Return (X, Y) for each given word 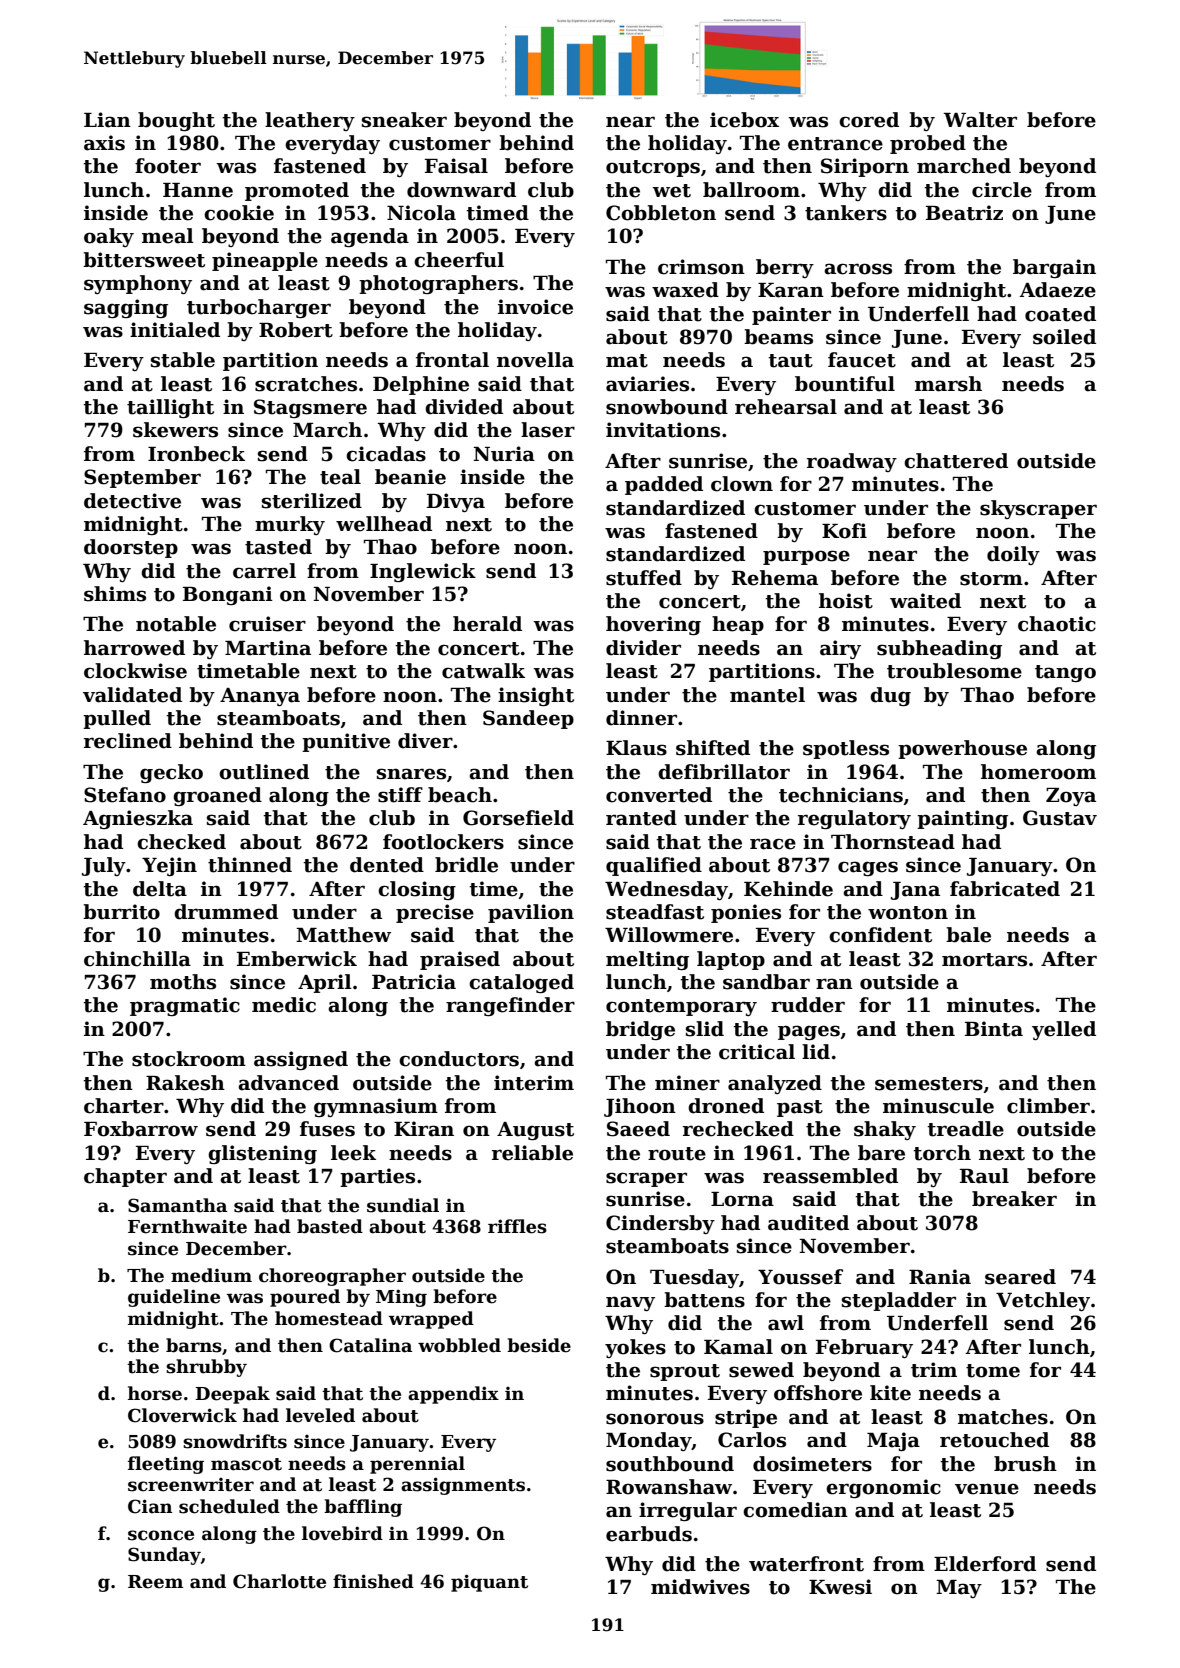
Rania (940, 1277)
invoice (535, 307)
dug (890, 696)
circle (1002, 190)
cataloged (521, 983)
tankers (846, 213)
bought (176, 121)
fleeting (166, 1465)
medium (211, 1275)
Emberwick (297, 959)
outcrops (653, 168)
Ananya (260, 697)
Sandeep (528, 719)
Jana (915, 891)
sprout (685, 1372)
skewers (175, 430)
